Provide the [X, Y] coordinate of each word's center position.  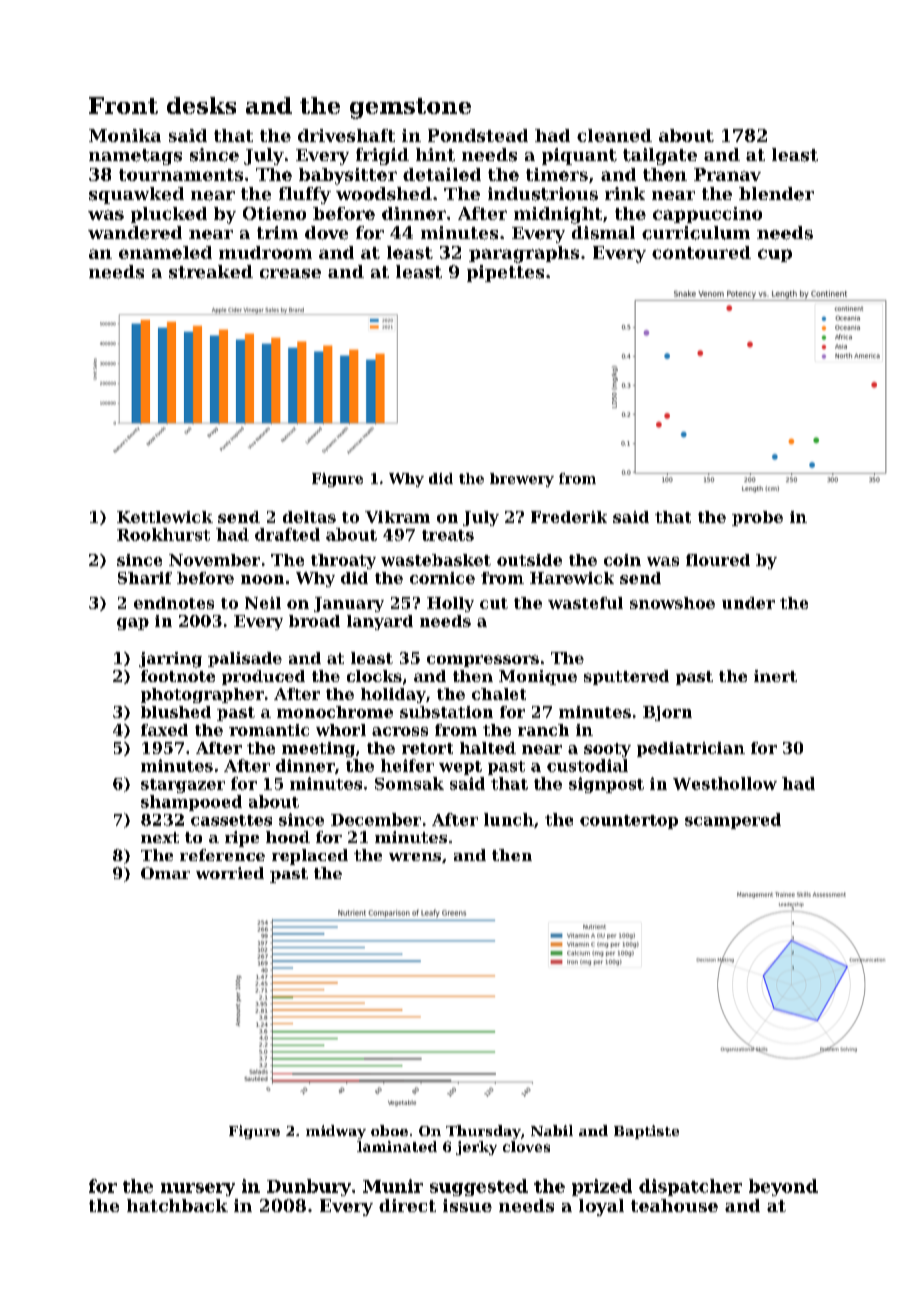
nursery [198, 1189]
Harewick [572, 578]
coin [622, 560]
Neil [263, 603]
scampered [733, 821]
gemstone [410, 108]
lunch [509, 819]
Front [123, 105]
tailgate [660, 156]
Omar [165, 873]
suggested [479, 1187]
